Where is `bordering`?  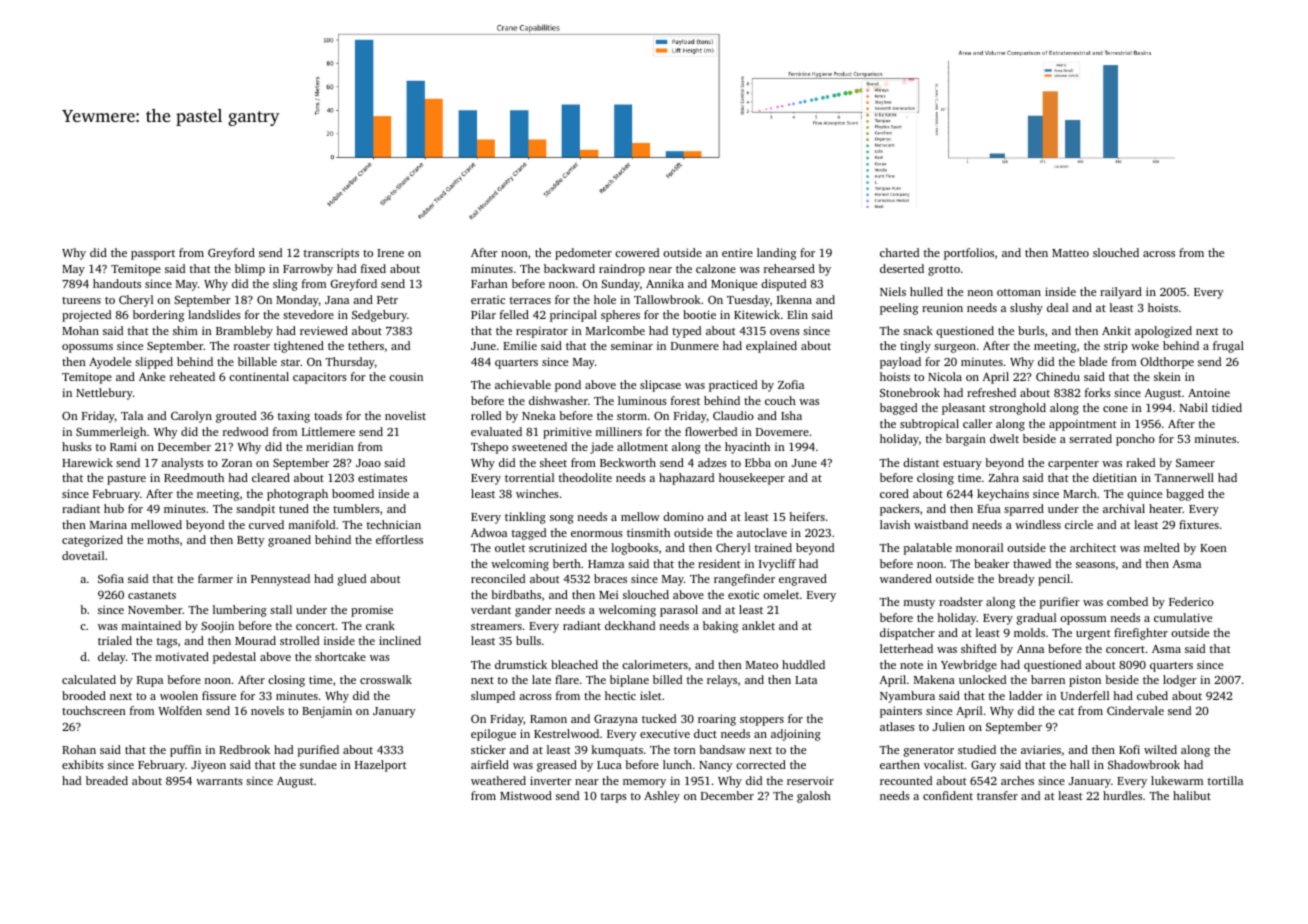
bordering is located at coordinates (158, 316).
